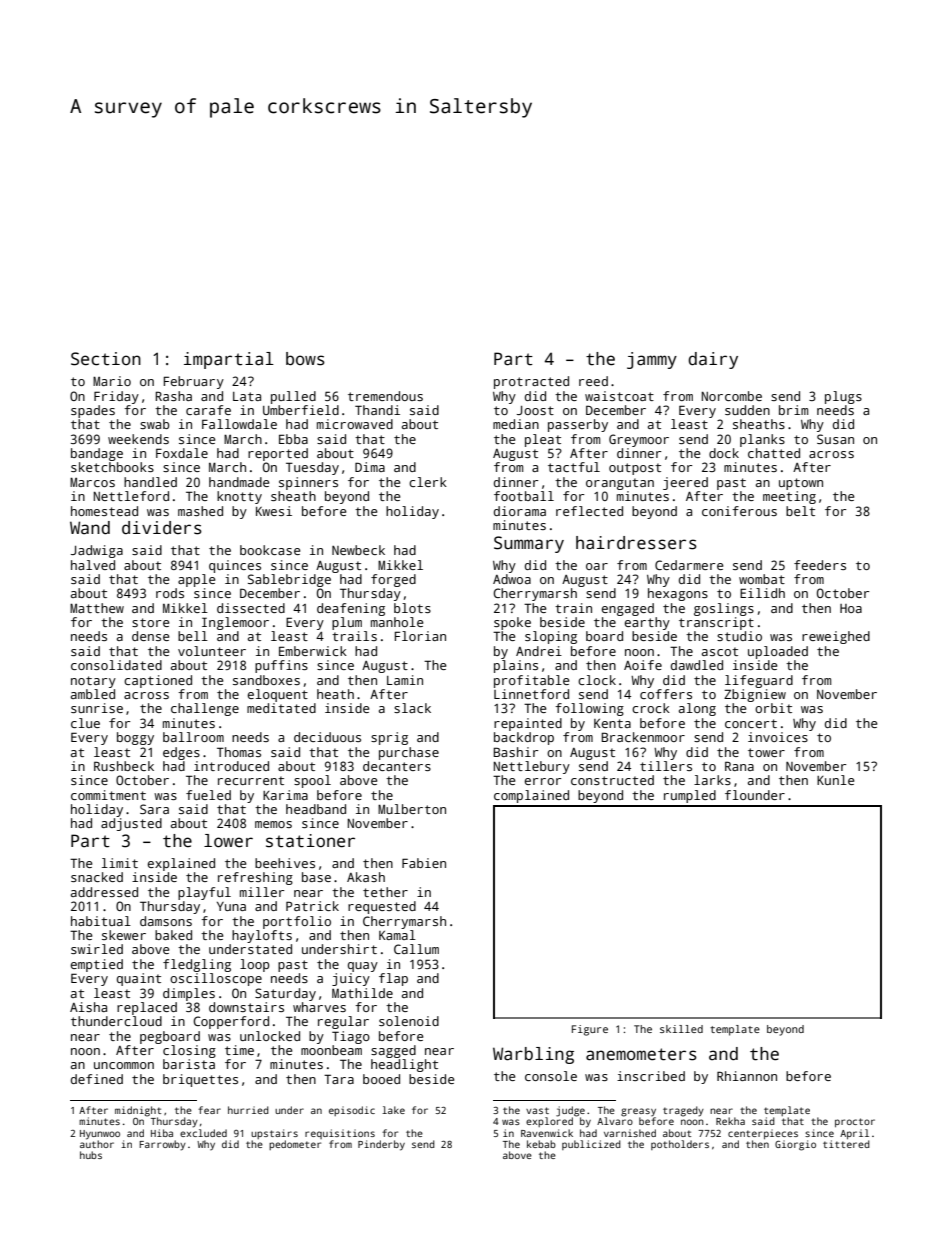 The width and height of the document is (952, 1233). What do you see at coordinates (762, 579) in the document?
I see `wombat` at bounding box center [762, 579].
